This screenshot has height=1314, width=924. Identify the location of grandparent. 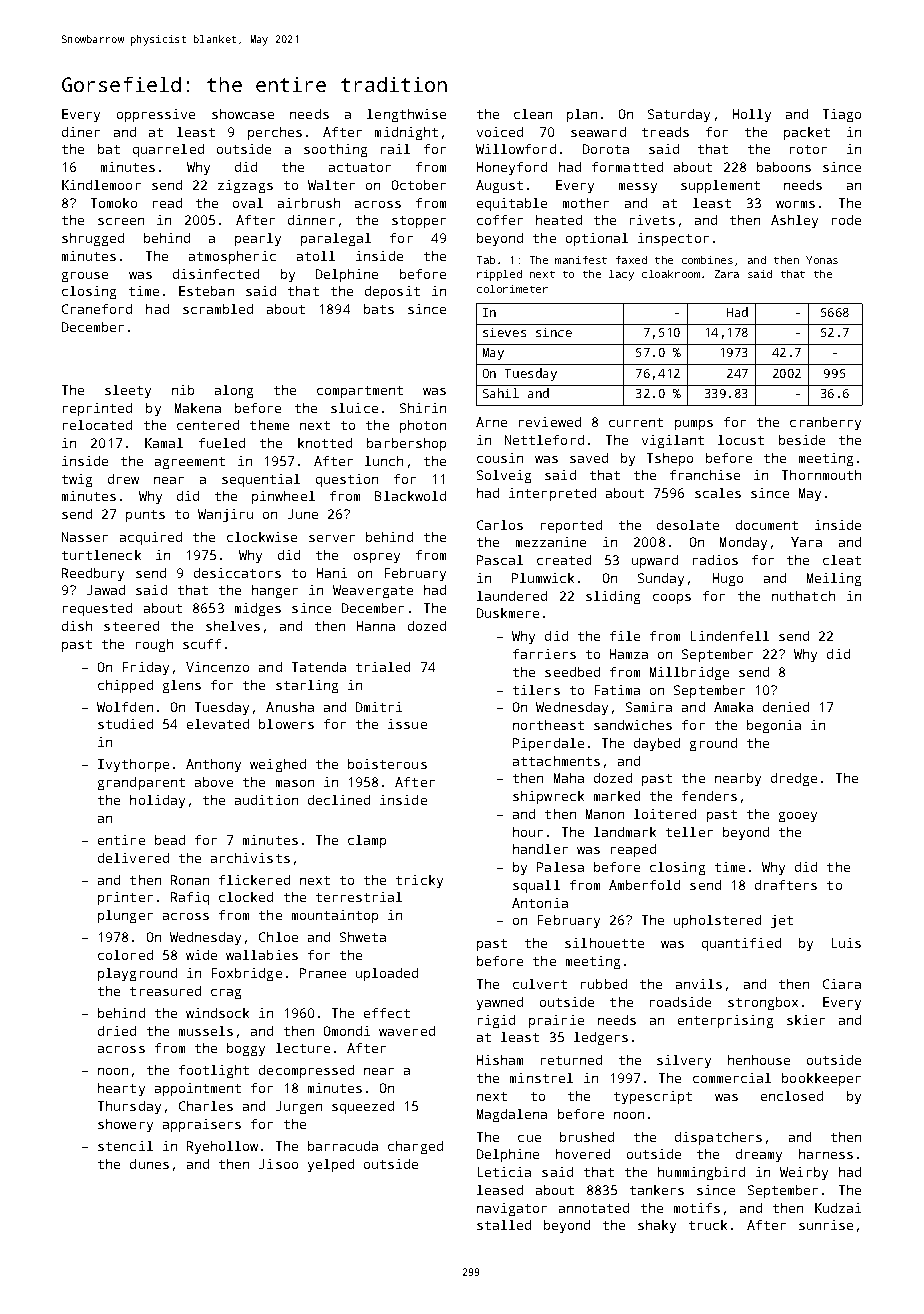
(141, 783).
